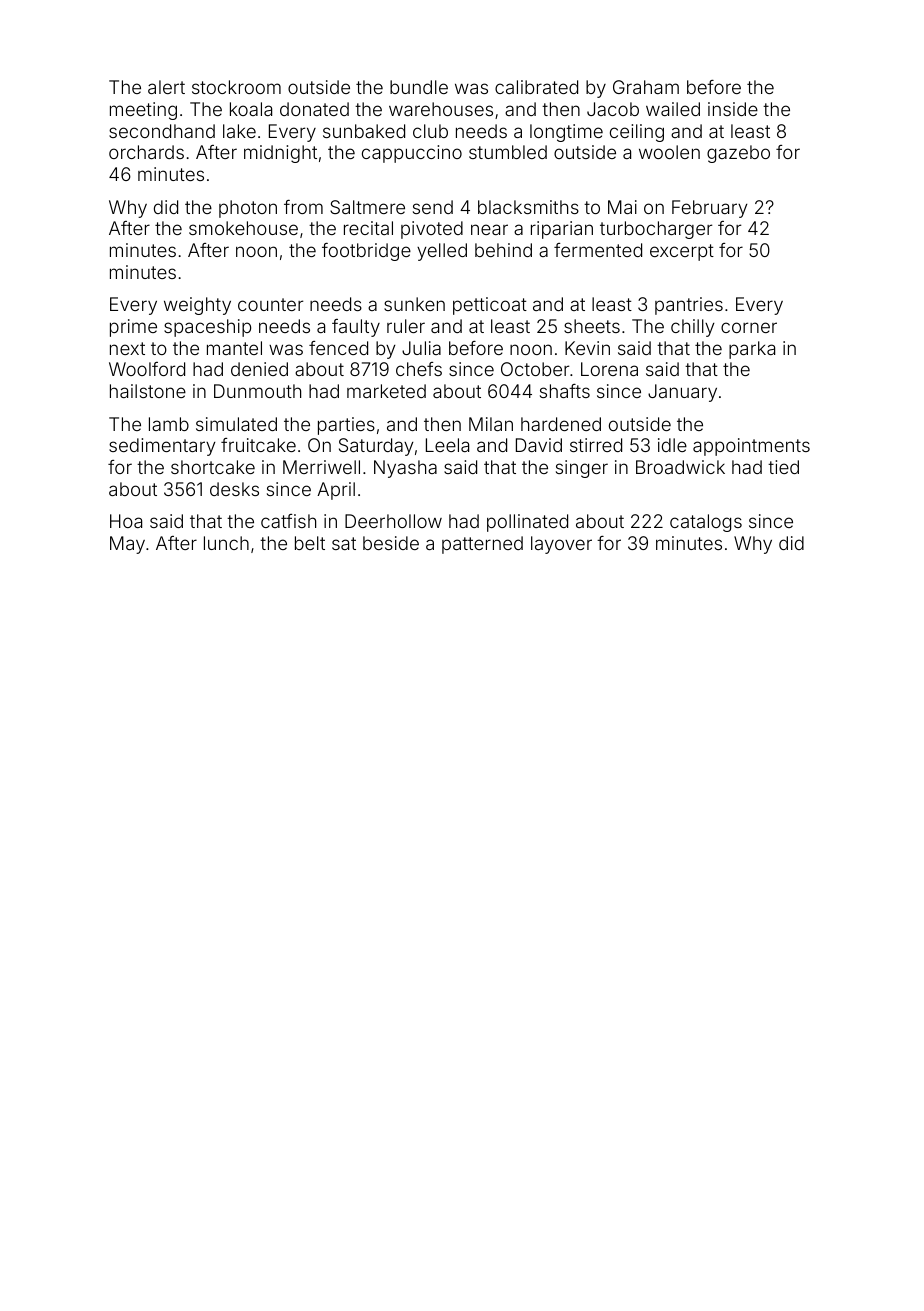 This document has width=924, height=1311. What do you see at coordinates (162, 447) in the document?
I see `sedimentary` at bounding box center [162, 447].
